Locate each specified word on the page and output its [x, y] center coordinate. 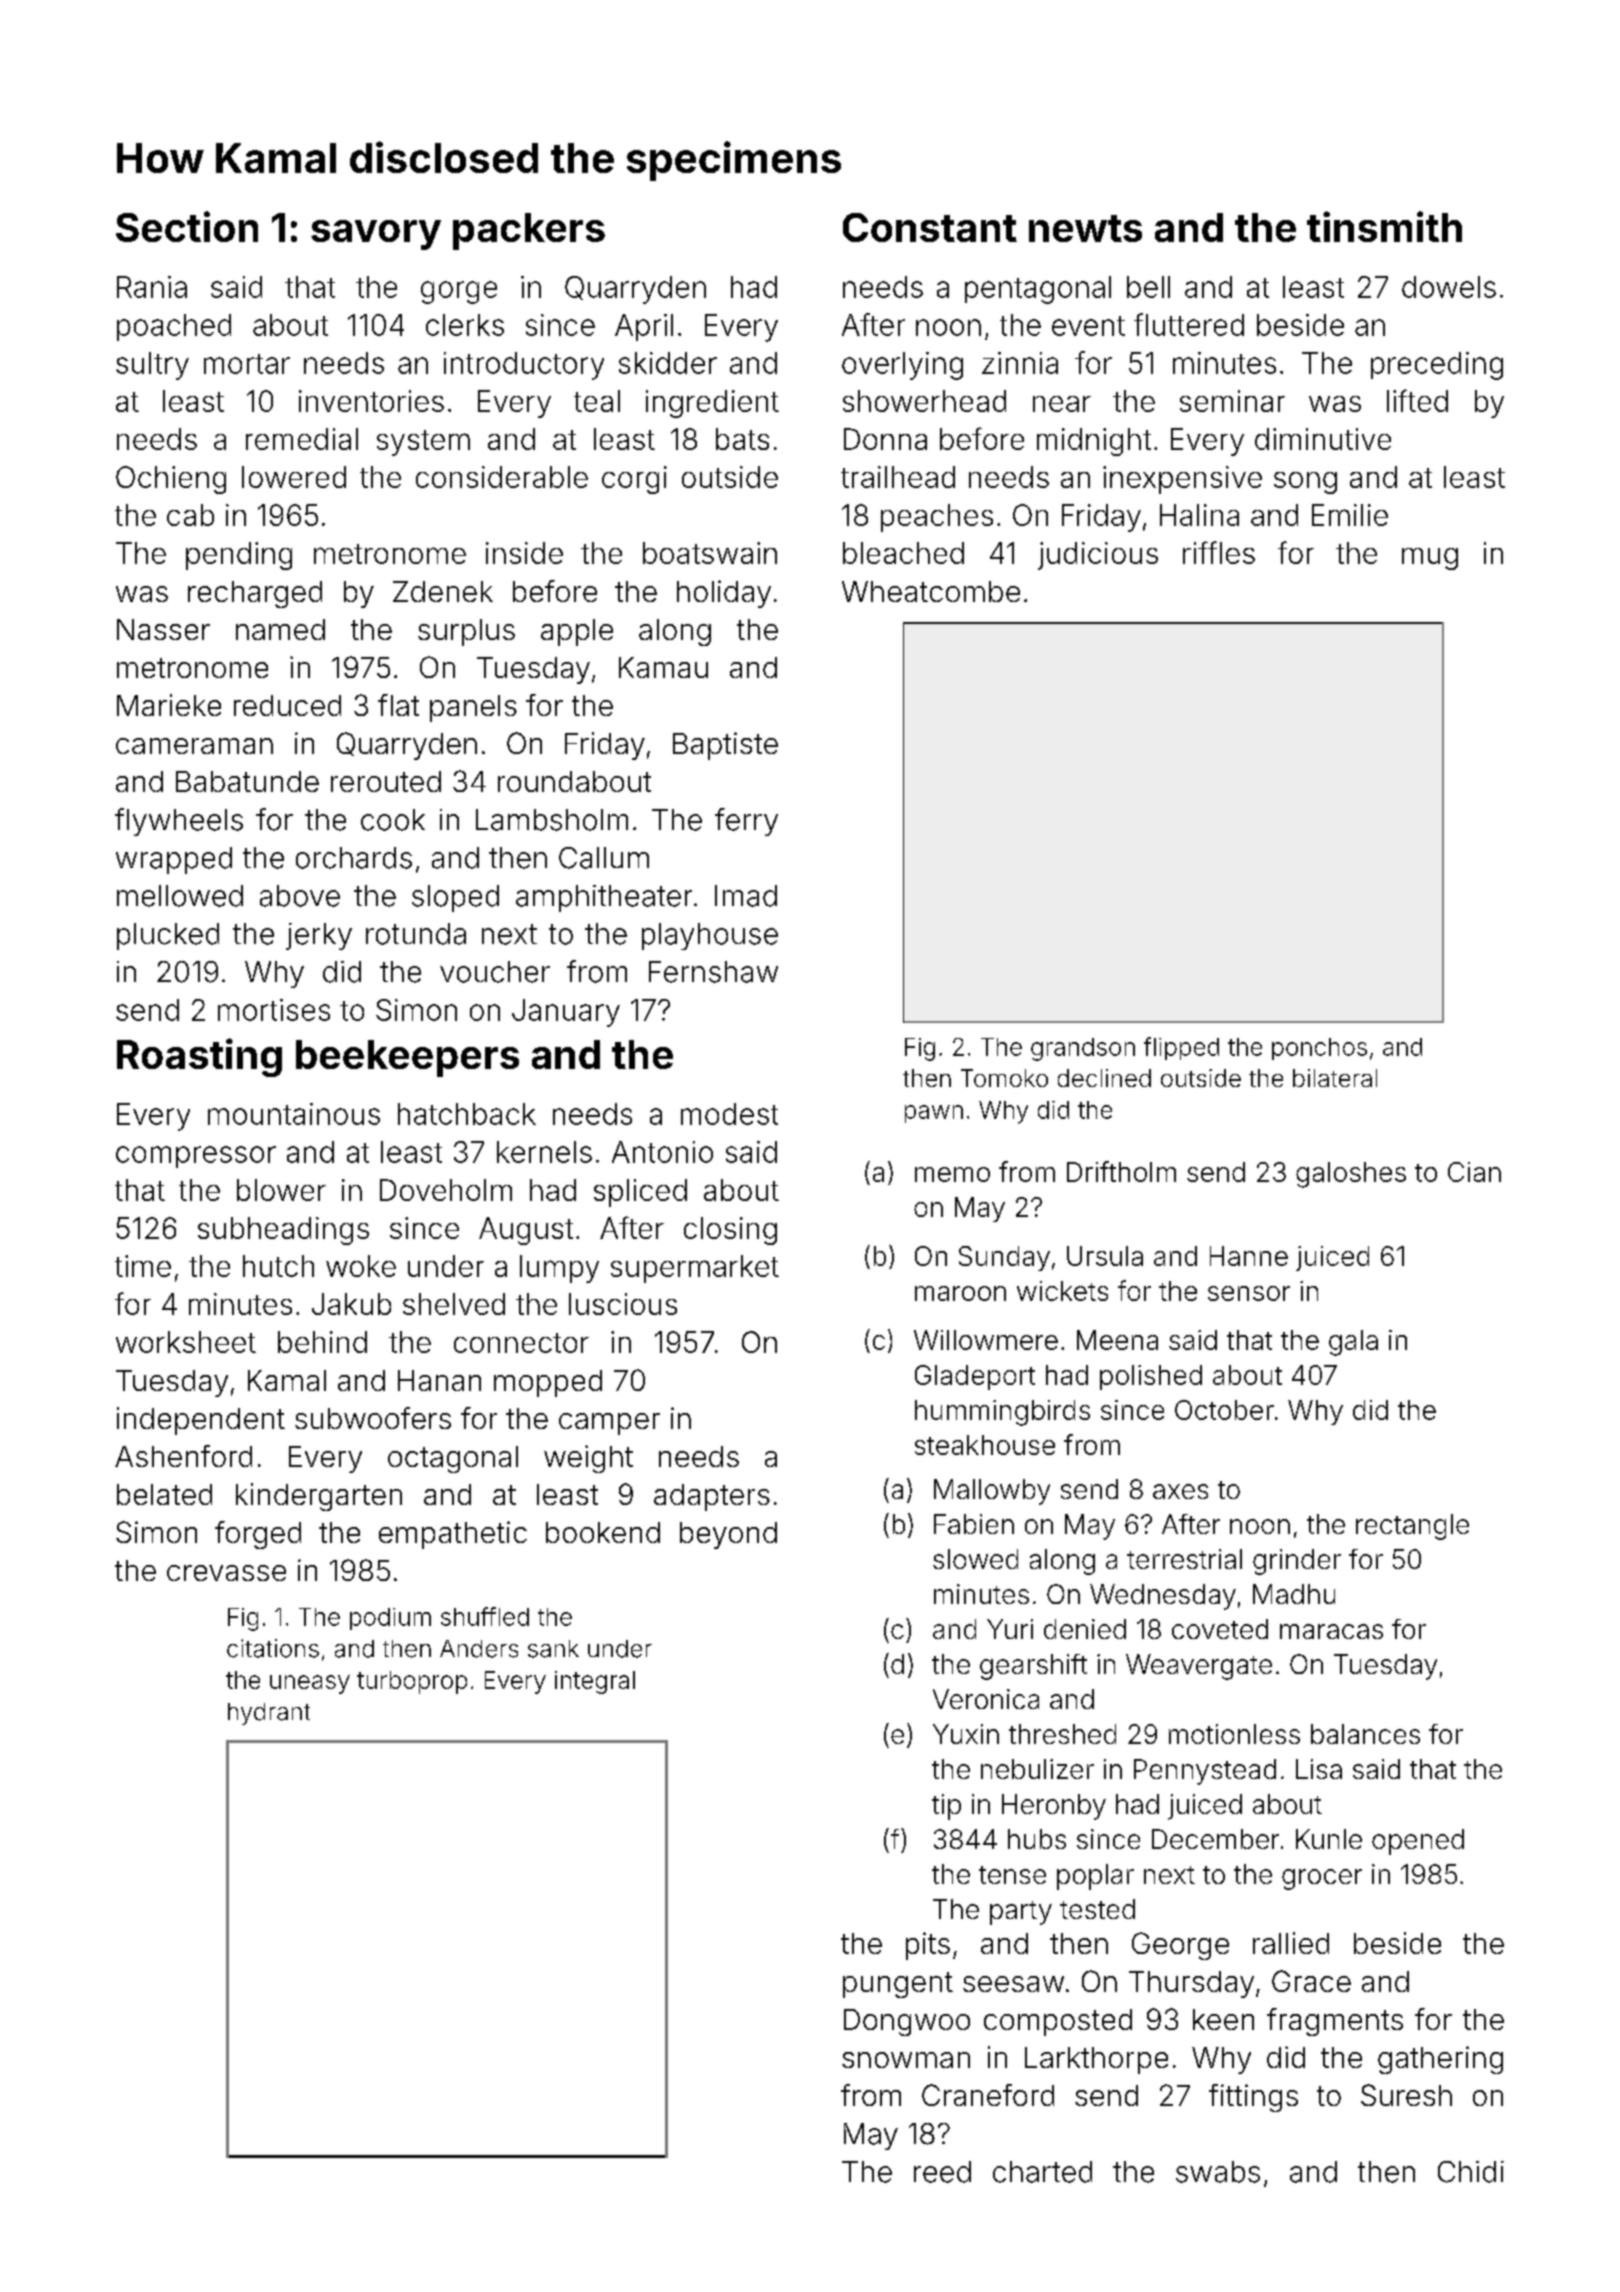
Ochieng [171, 480]
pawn [934, 1114]
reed [942, 2172]
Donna [885, 439]
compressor [196, 1157]
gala [1353, 1343]
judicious [1098, 556]
